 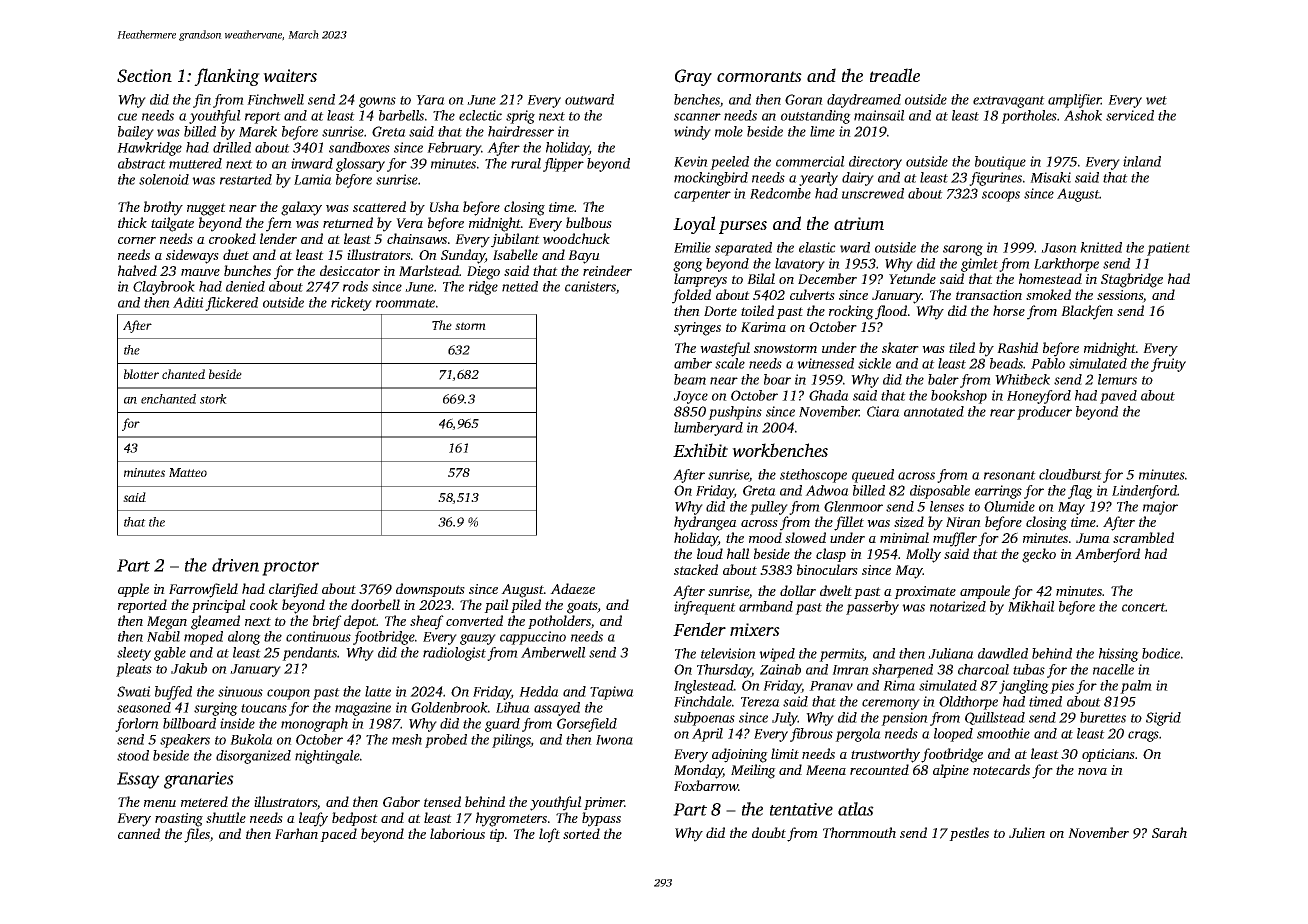 What do you see at coordinates (614, 740) in the screenshot?
I see `Iwona` at bounding box center [614, 740].
